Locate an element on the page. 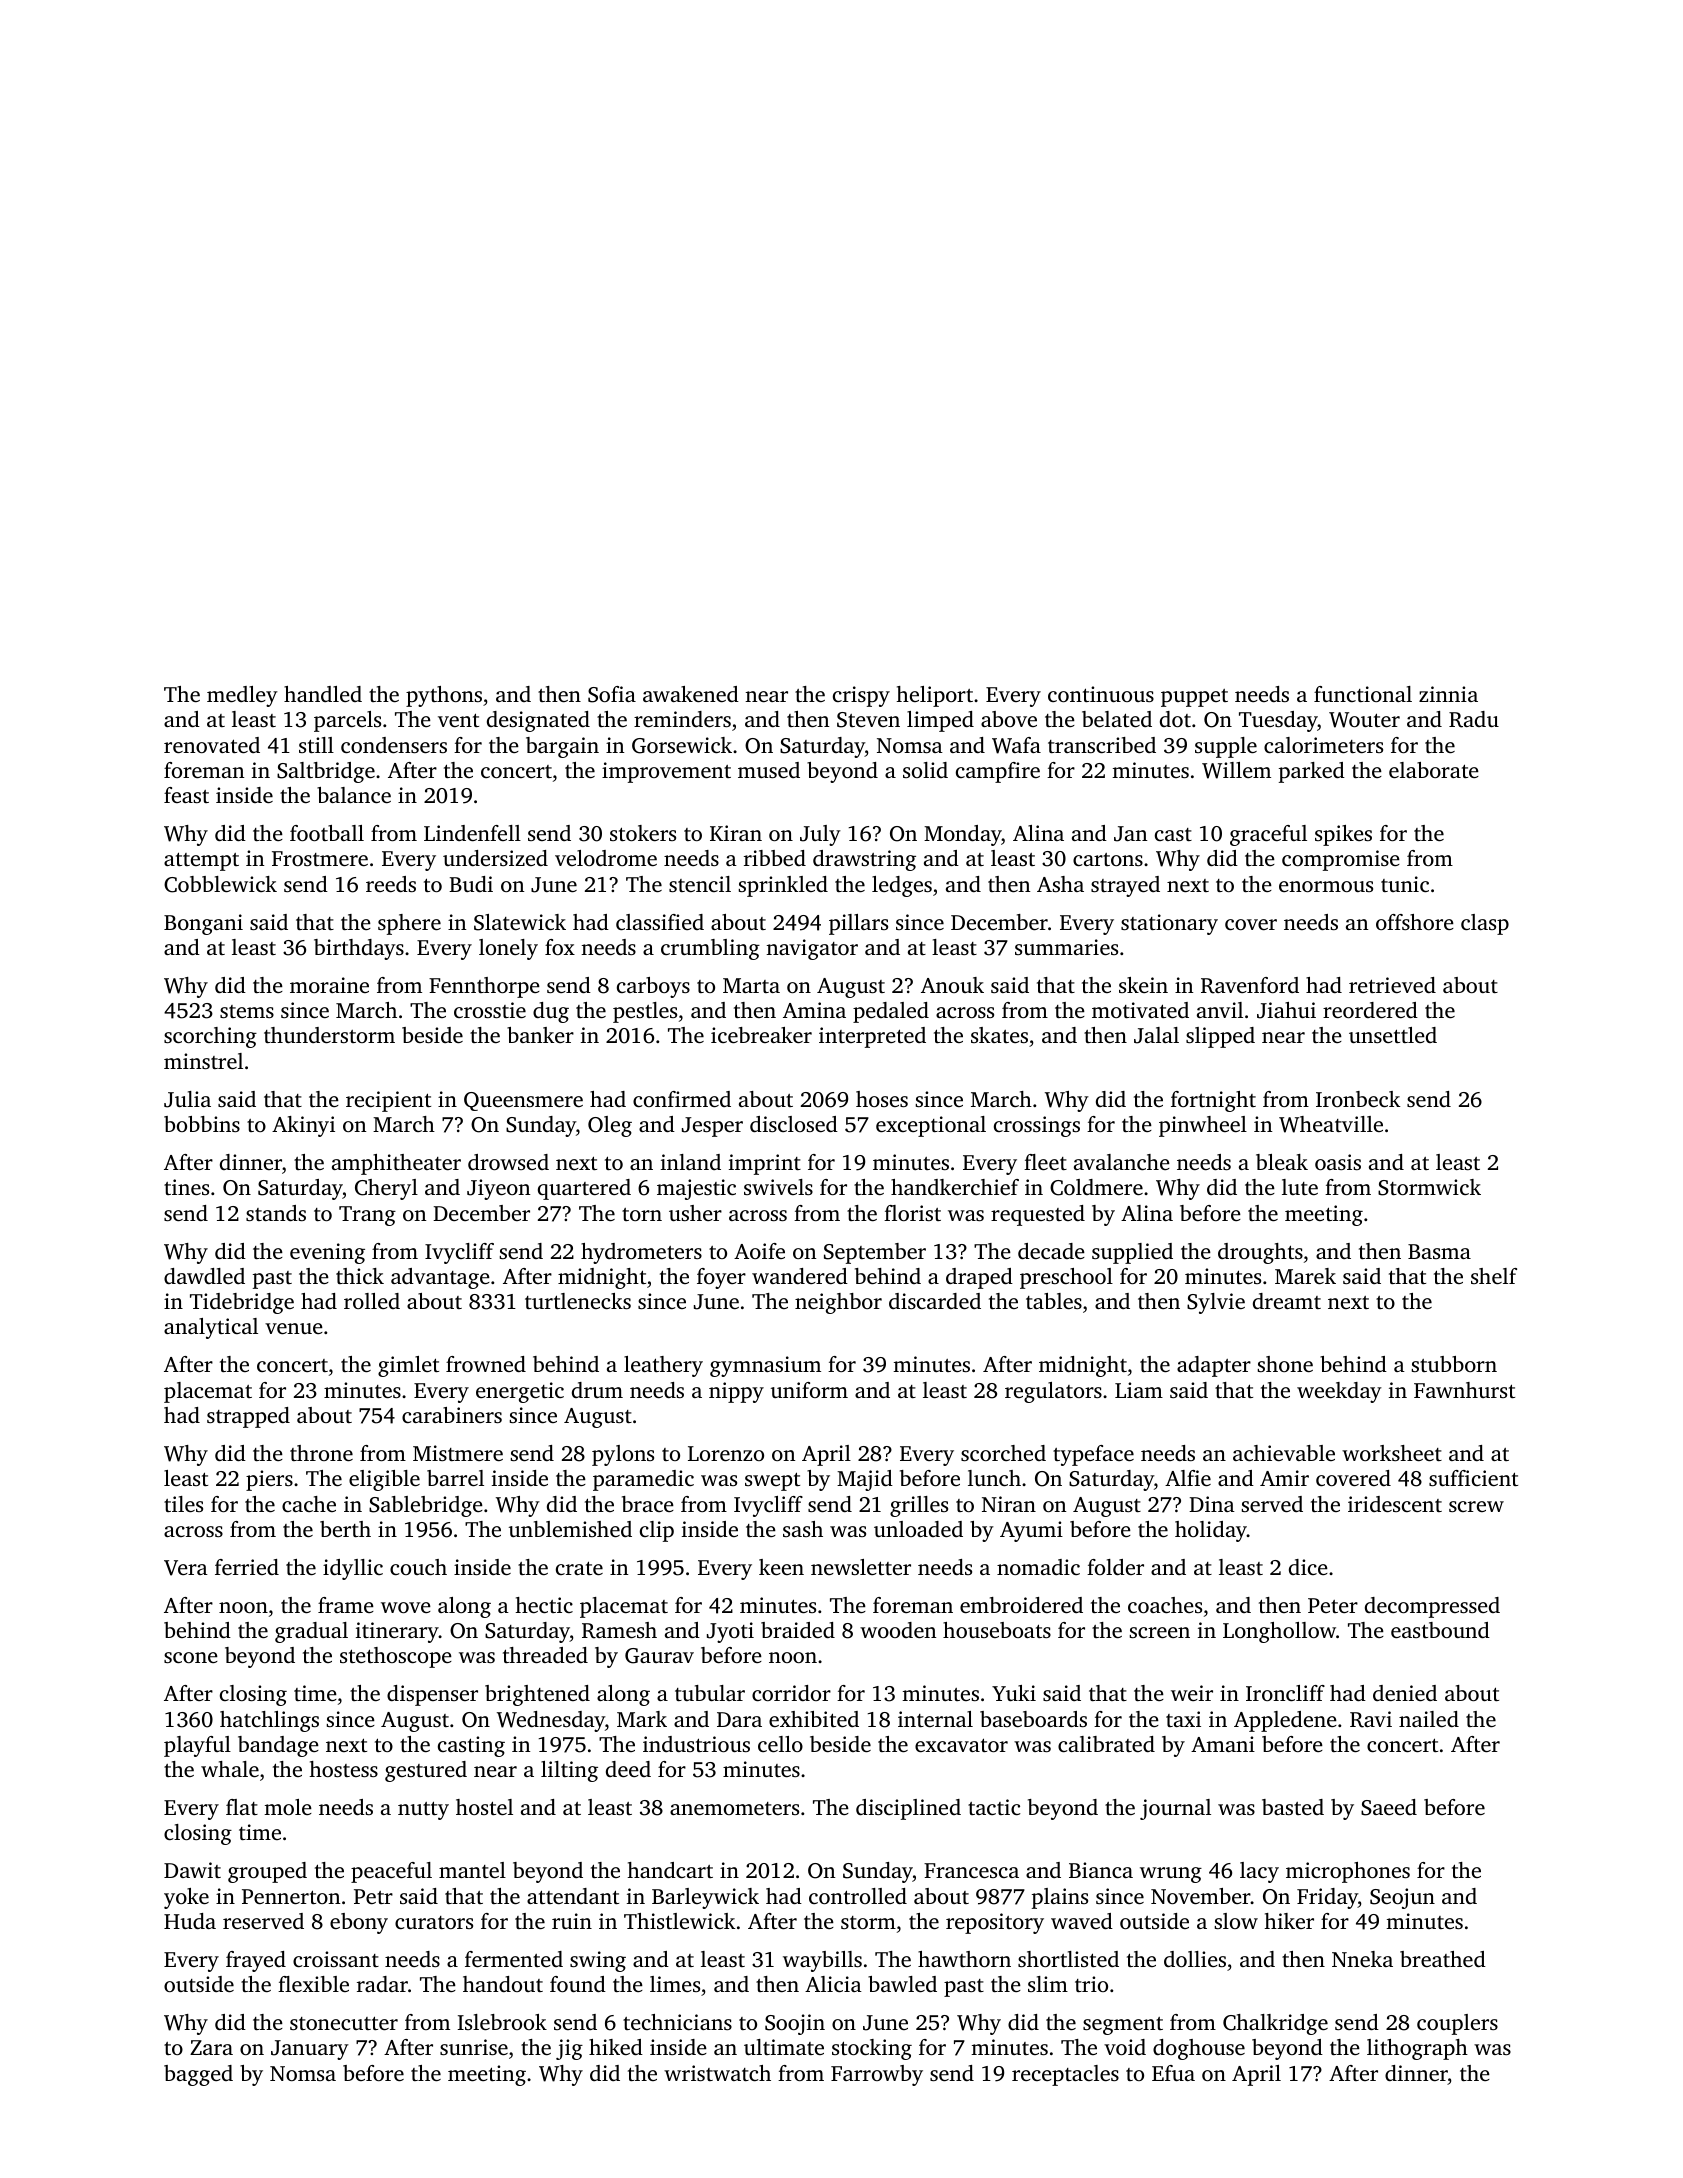  renovated is located at coordinates (212, 745).
